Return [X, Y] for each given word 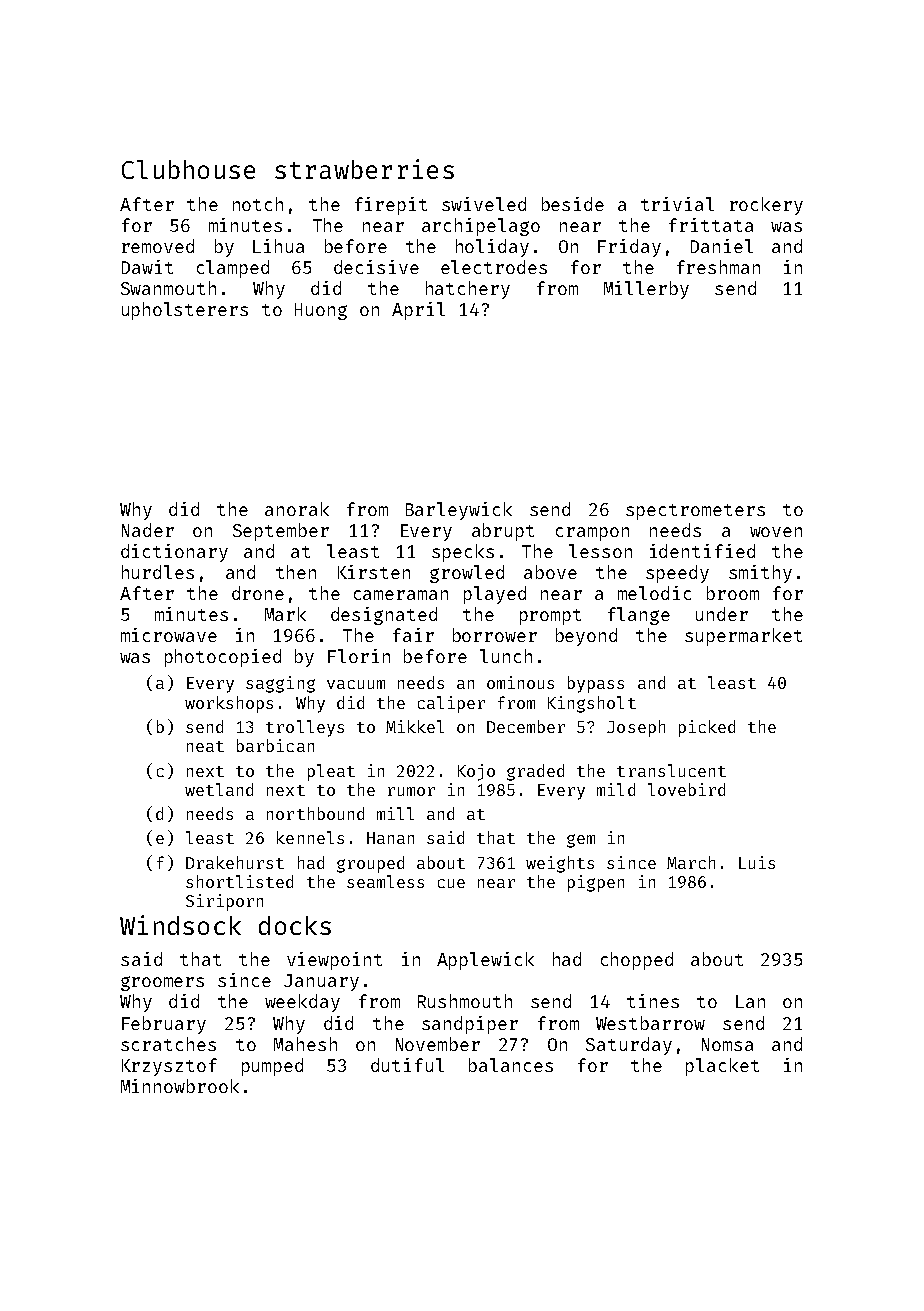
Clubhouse [188, 169]
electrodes [494, 267]
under [722, 614]
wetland [219, 789]
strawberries [364, 169]
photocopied [223, 658]
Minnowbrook [180, 1086]
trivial [677, 204]
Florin [359, 656]
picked [707, 728]
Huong [321, 311]
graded [535, 772]
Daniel [722, 246]
